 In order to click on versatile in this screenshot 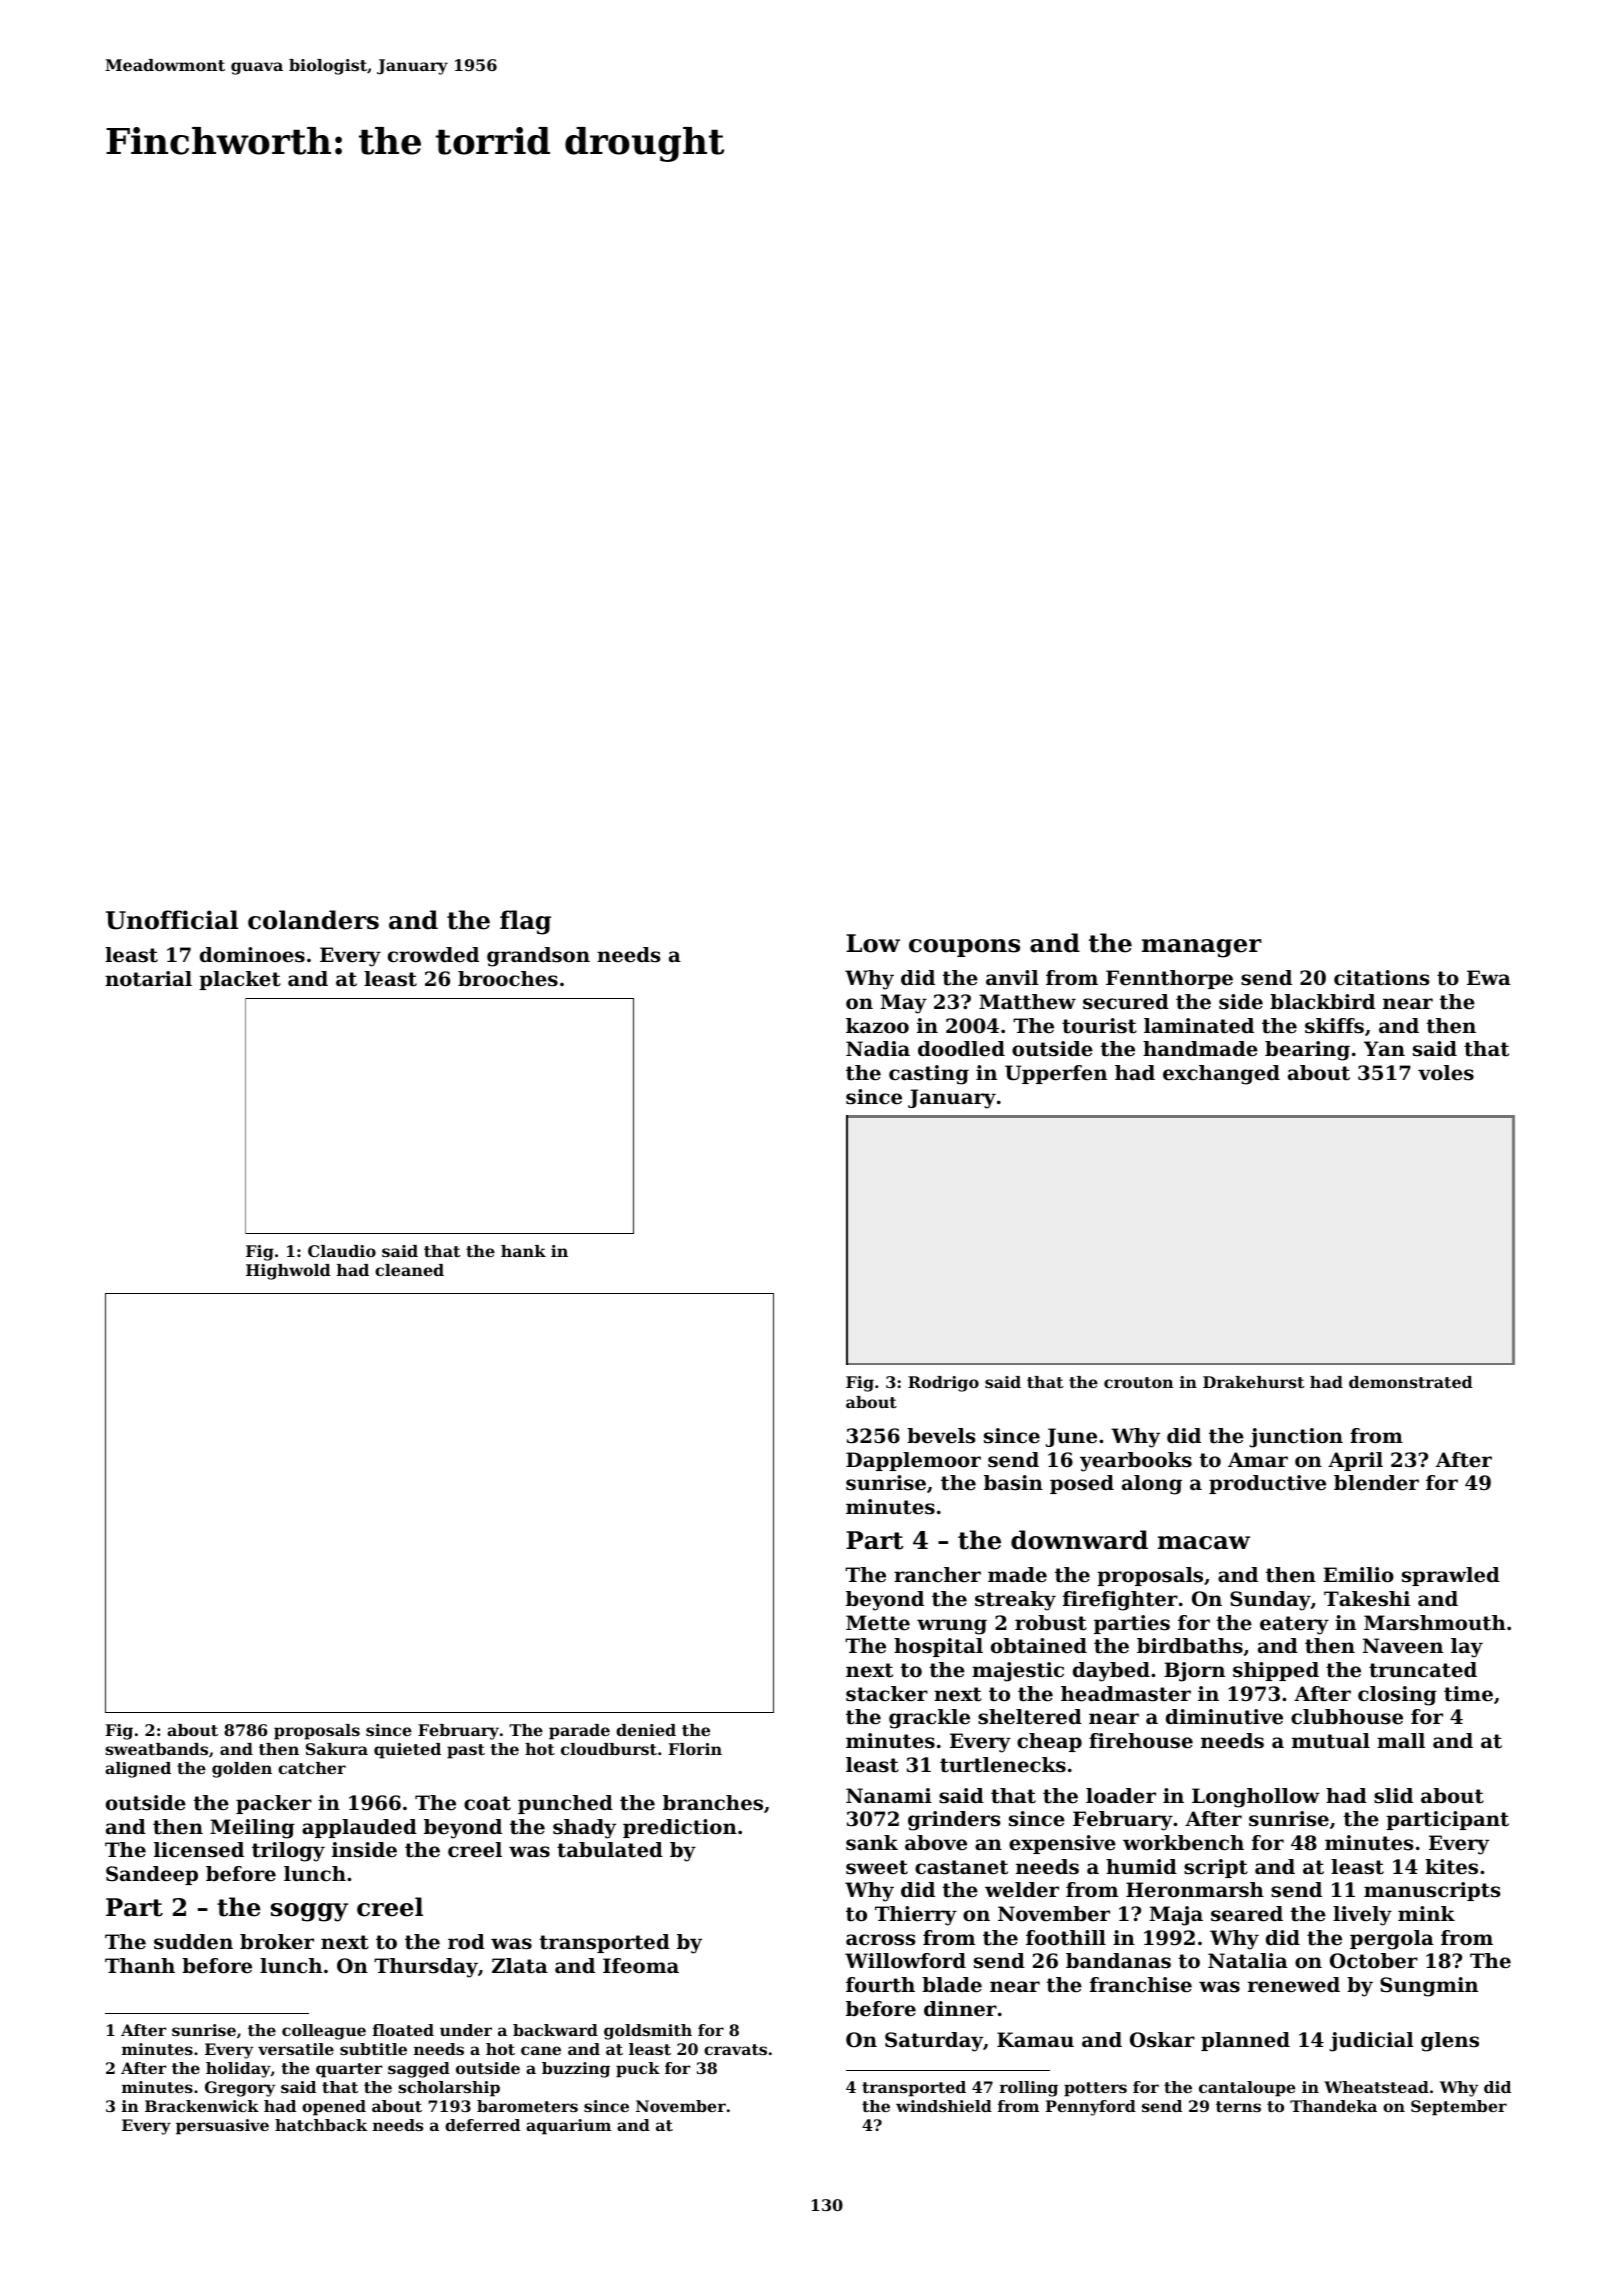, I will do `click(296, 2049)`.
